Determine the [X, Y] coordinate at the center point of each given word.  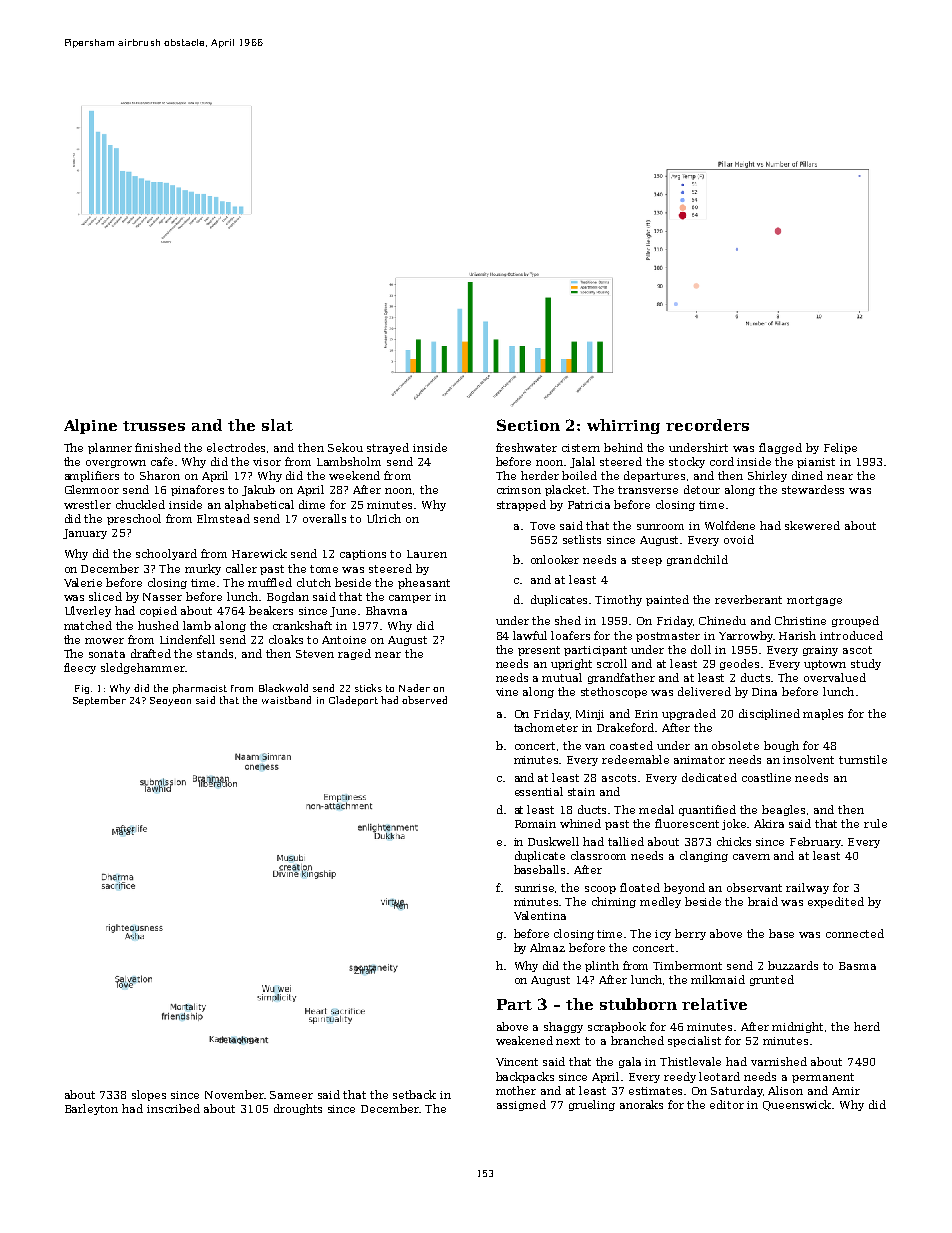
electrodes [236, 447]
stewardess [813, 489]
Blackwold [283, 688]
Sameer [291, 1095]
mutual [562, 677]
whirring [623, 426]
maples [823, 714]
